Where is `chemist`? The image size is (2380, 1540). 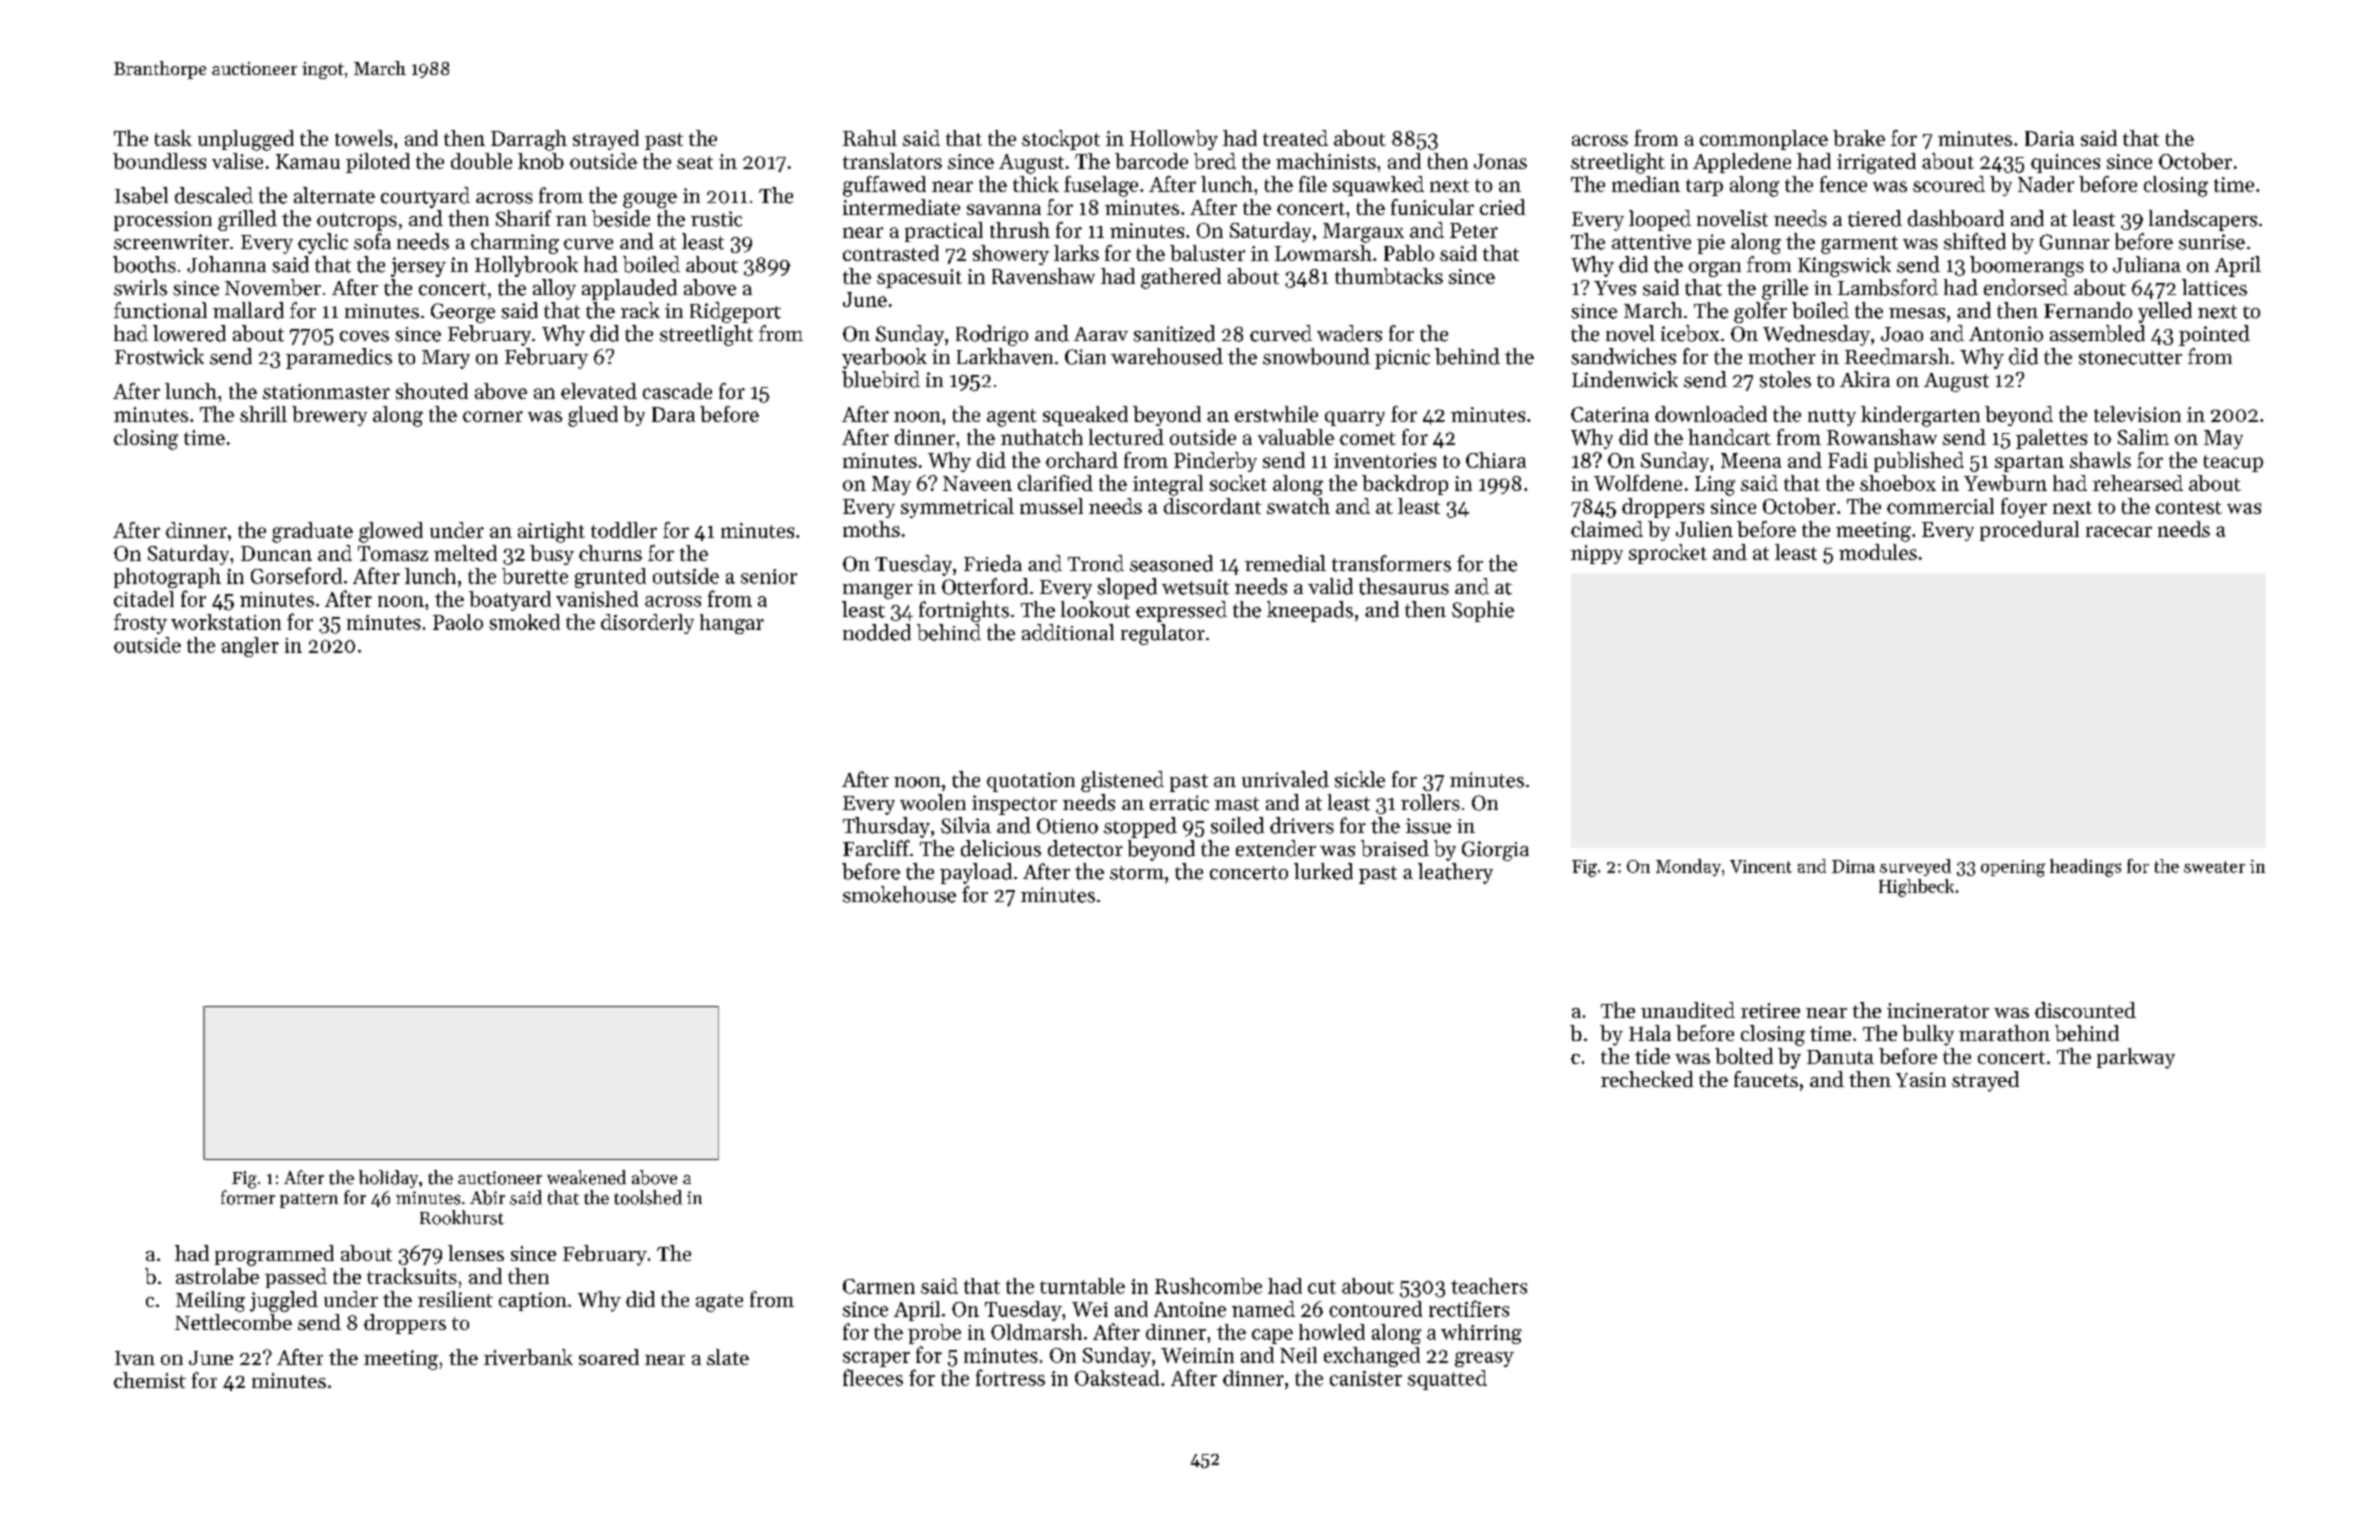 chemist is located at coordinates (150, 1380).
